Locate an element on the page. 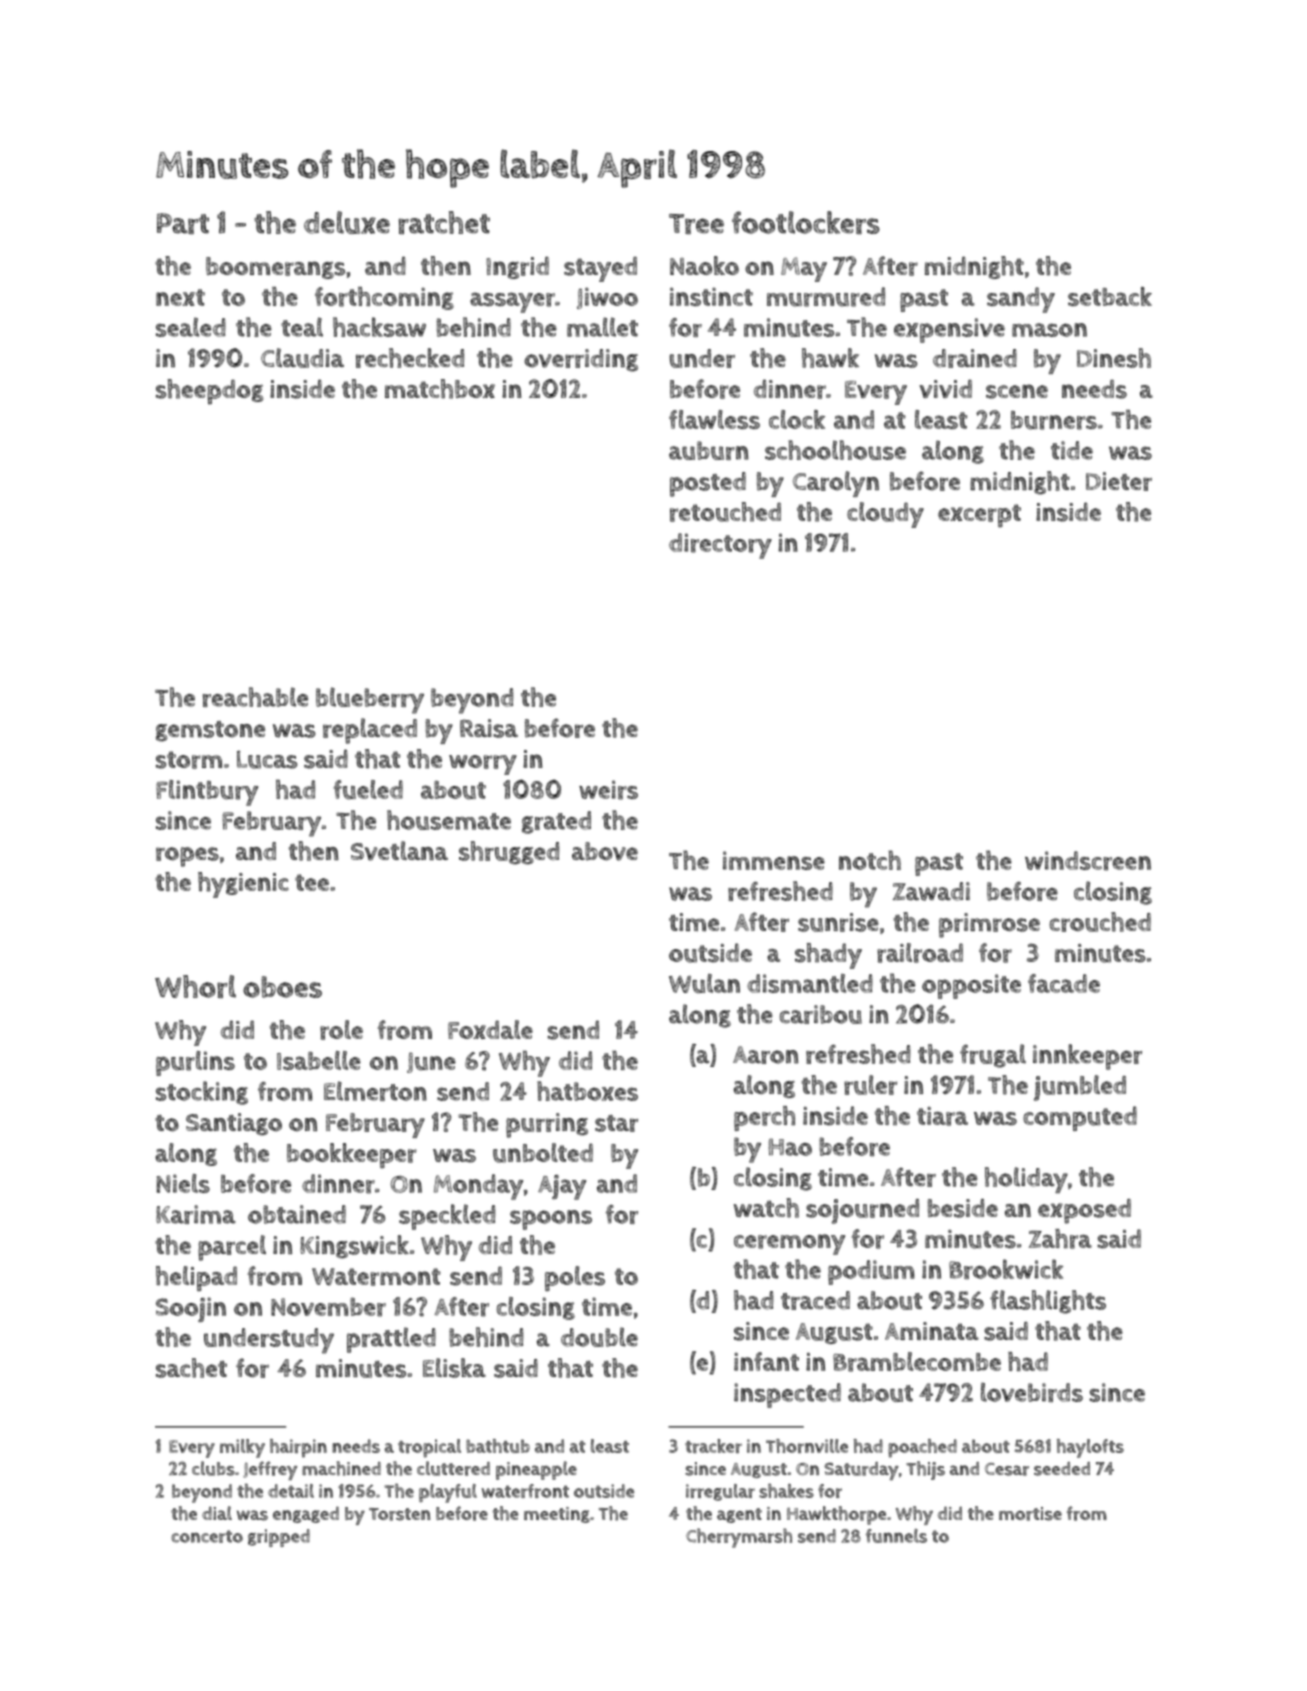  Dieter is located at coordinates (1119, 481).
